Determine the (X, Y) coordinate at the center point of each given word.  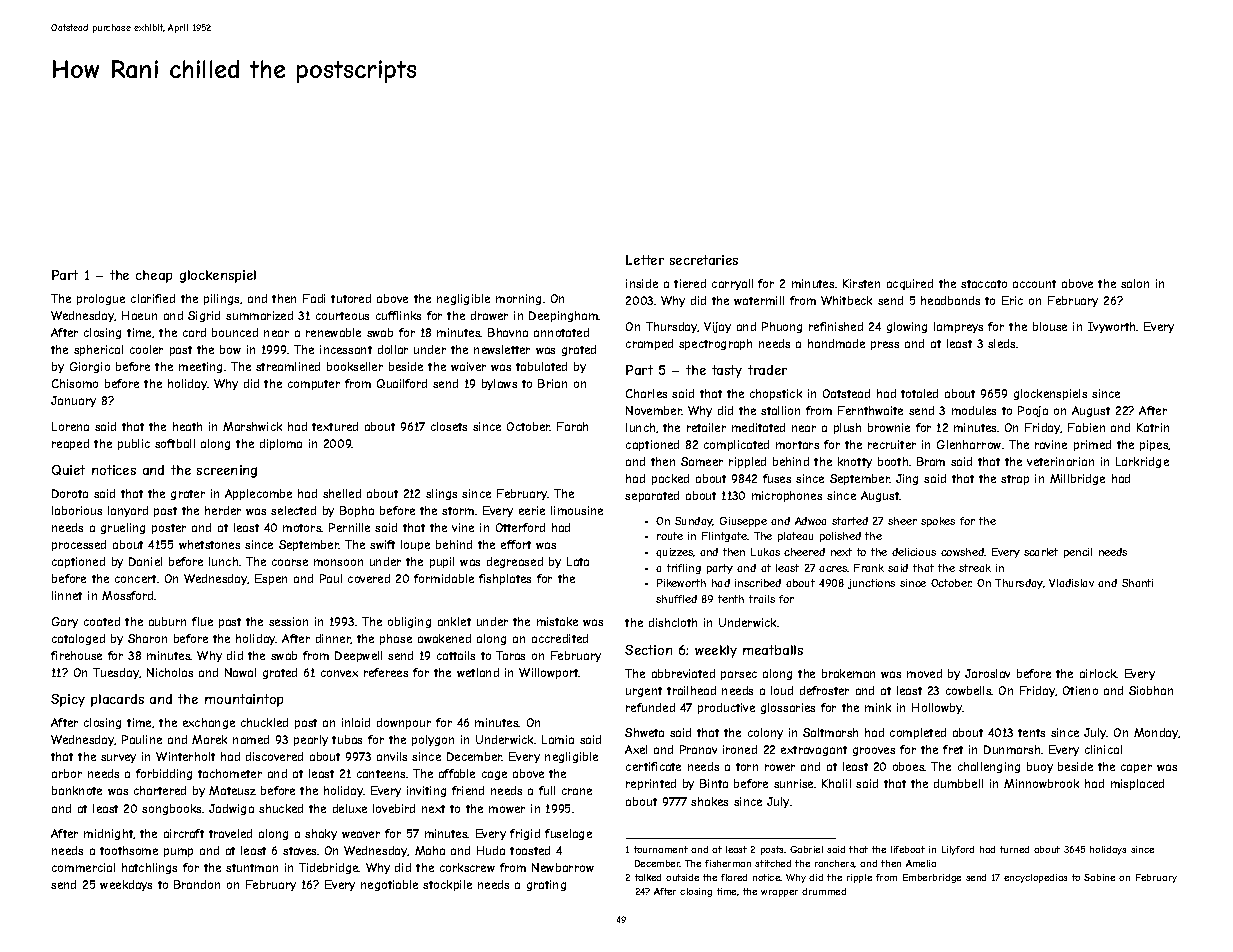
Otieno (1080, 690)
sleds (1001, 343)
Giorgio (90, 367)
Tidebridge (329, 868)
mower (507, 809)
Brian (552, 383)
